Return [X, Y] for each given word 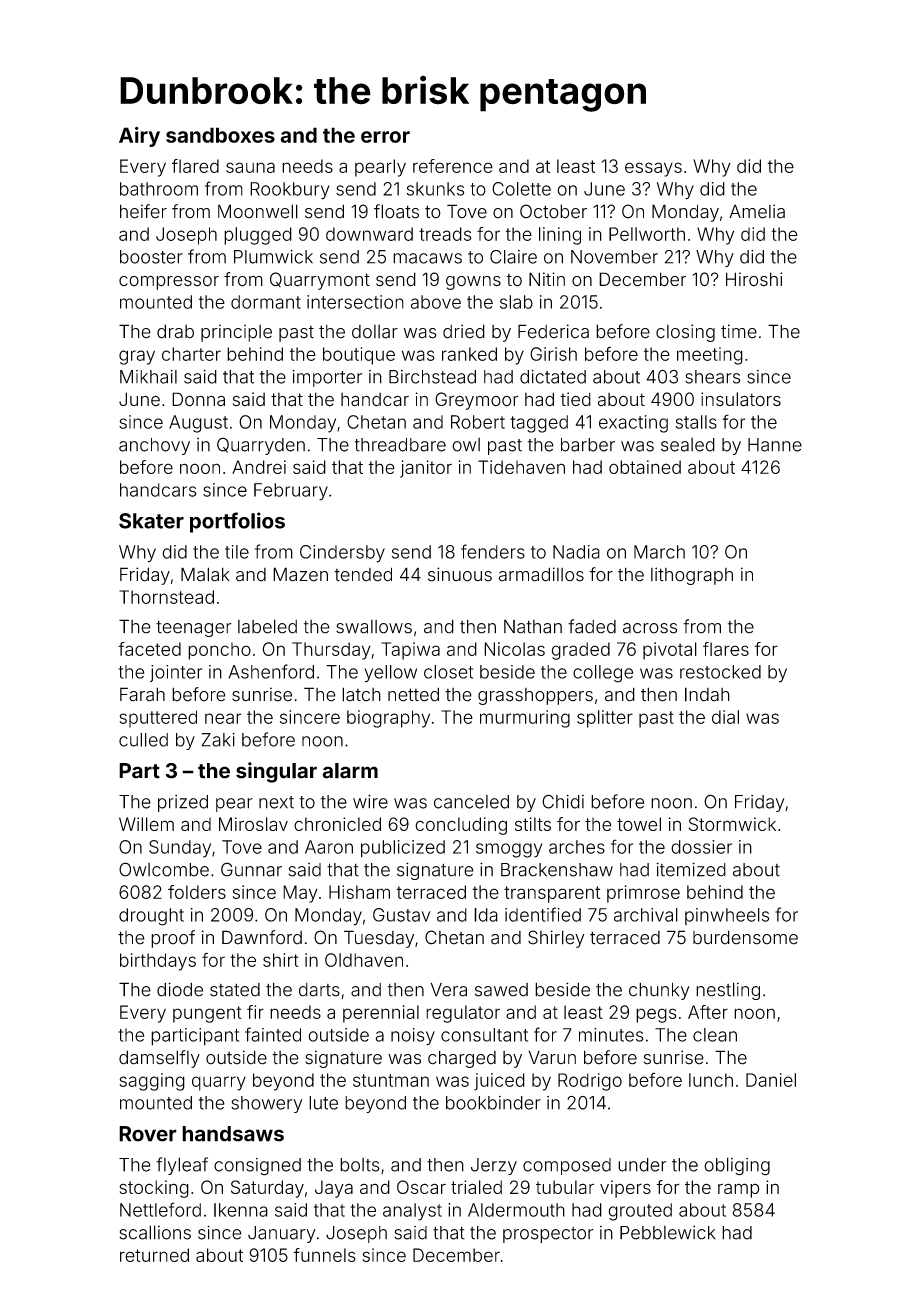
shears [713, 377]
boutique [359, 356]
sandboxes [220, 135]
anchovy [154, 446]
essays [653, 169]
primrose [643, 894]
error [385, 137]
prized [183, 803]
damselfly [159, 1059]
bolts [360, 1165]
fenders [493, 551]
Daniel [771, 1080]
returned [154, 1255]
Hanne [775, 445]
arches [577, 847]
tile [237, 552]
